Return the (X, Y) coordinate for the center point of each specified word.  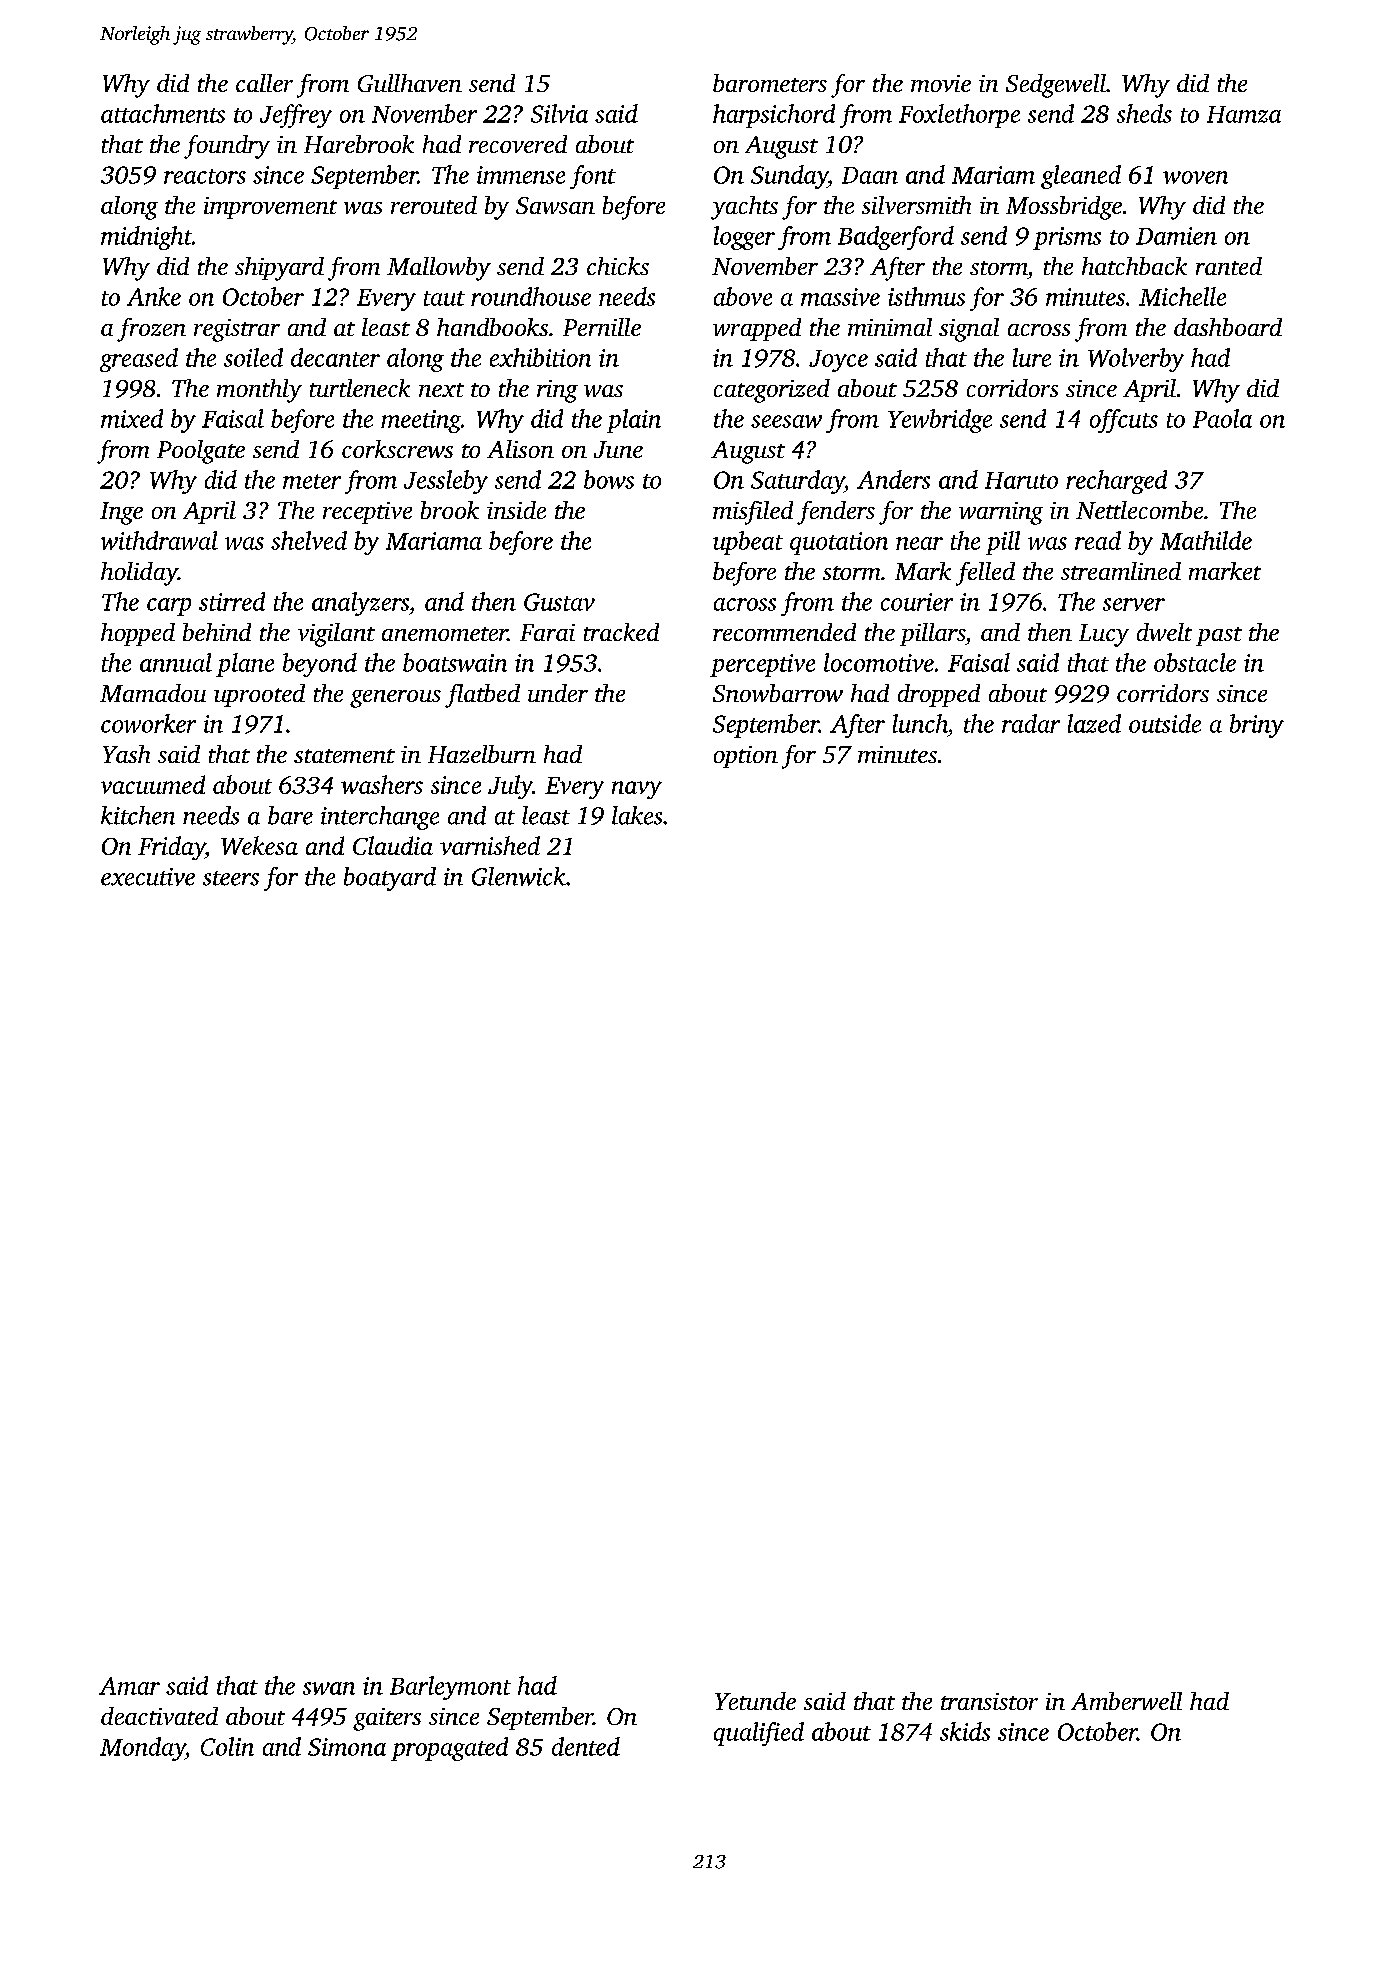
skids (965, 1731)
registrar (237, 330)
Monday (142, 1749)
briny (1257, 726)
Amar (129, 1686)
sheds (1144, 113)
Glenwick (519, 876)
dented (586, 1746)
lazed (1094, 723)
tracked (621, 632)
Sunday (789, 177)
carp (169, 607)
